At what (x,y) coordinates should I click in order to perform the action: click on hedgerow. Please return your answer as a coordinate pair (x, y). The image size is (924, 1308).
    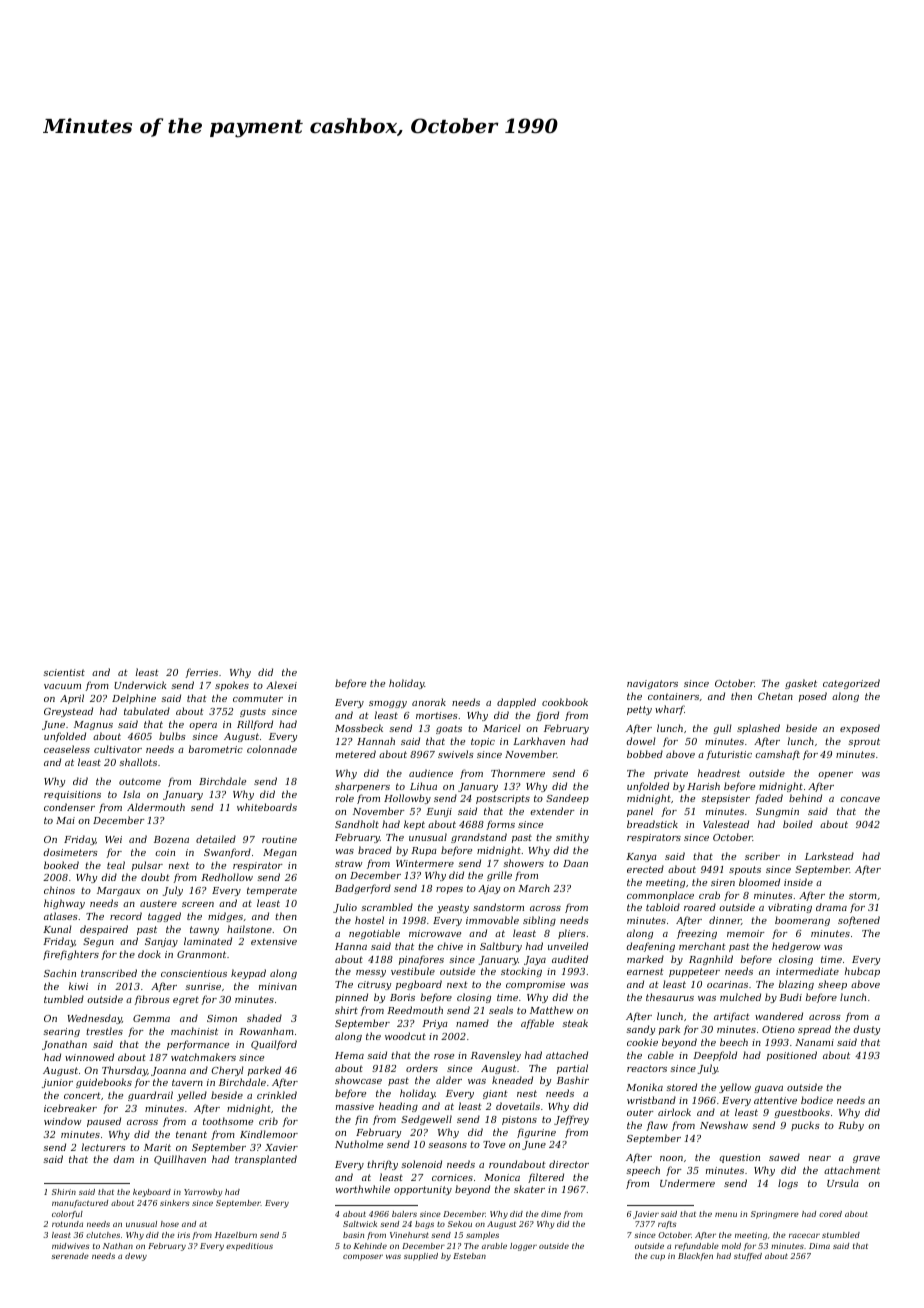
    Looking at the image, I should click on (796, 947).
